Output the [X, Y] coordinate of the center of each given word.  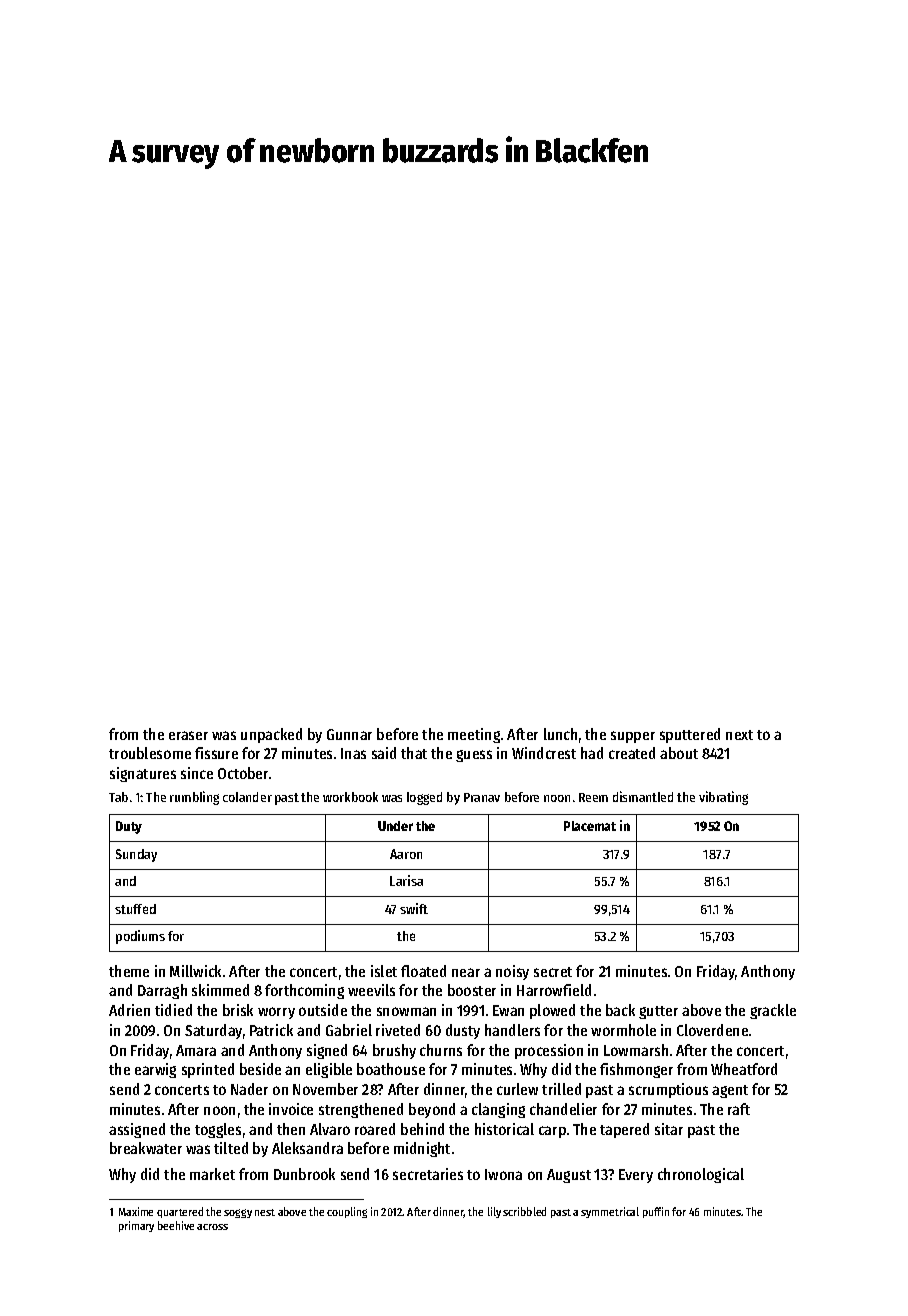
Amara [196, 1050]
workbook [350, 797]
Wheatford [744, 1069]
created [632, 753]
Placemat [590, 826]
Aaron [406, 854]
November [325, 1089]
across [212, 1227]
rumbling [194, 798]
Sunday [136, 855]
